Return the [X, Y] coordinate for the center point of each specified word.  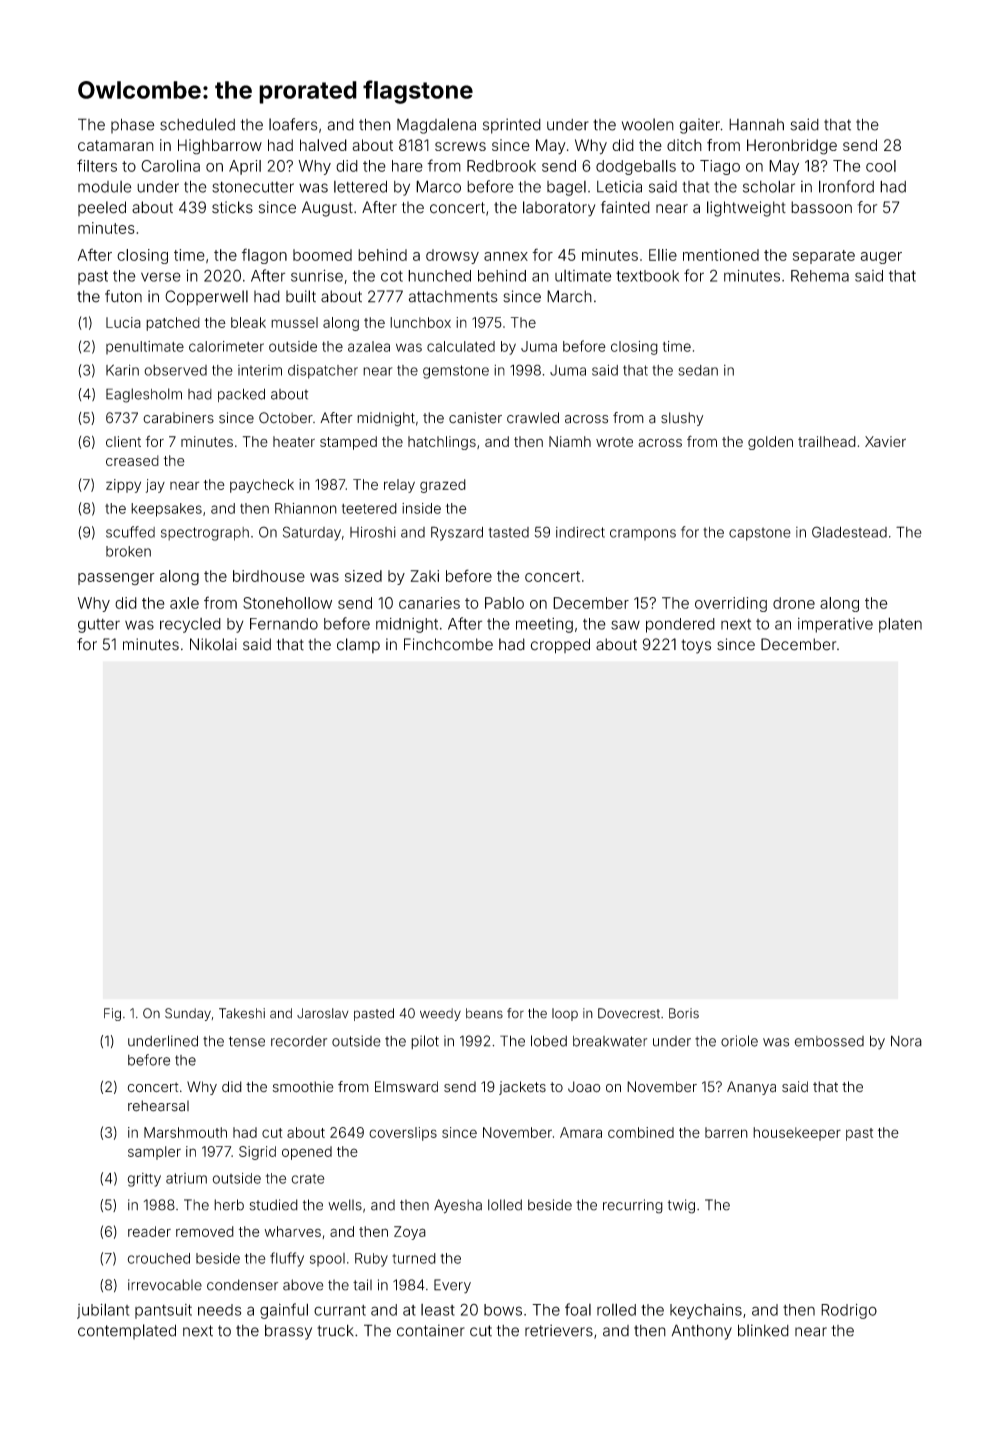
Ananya [751, 1088]
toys [696, 646]
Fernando [284, 624]
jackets [522, 1088]
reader [149, 1231]
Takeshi [242, 1013]
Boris [684, 1013]
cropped [560, 646]
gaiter [699, 126]
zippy [123, 486]
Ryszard [457, 533]
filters [97, 165]
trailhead [827, 441]
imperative [835, 625]
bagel [566, 188]
